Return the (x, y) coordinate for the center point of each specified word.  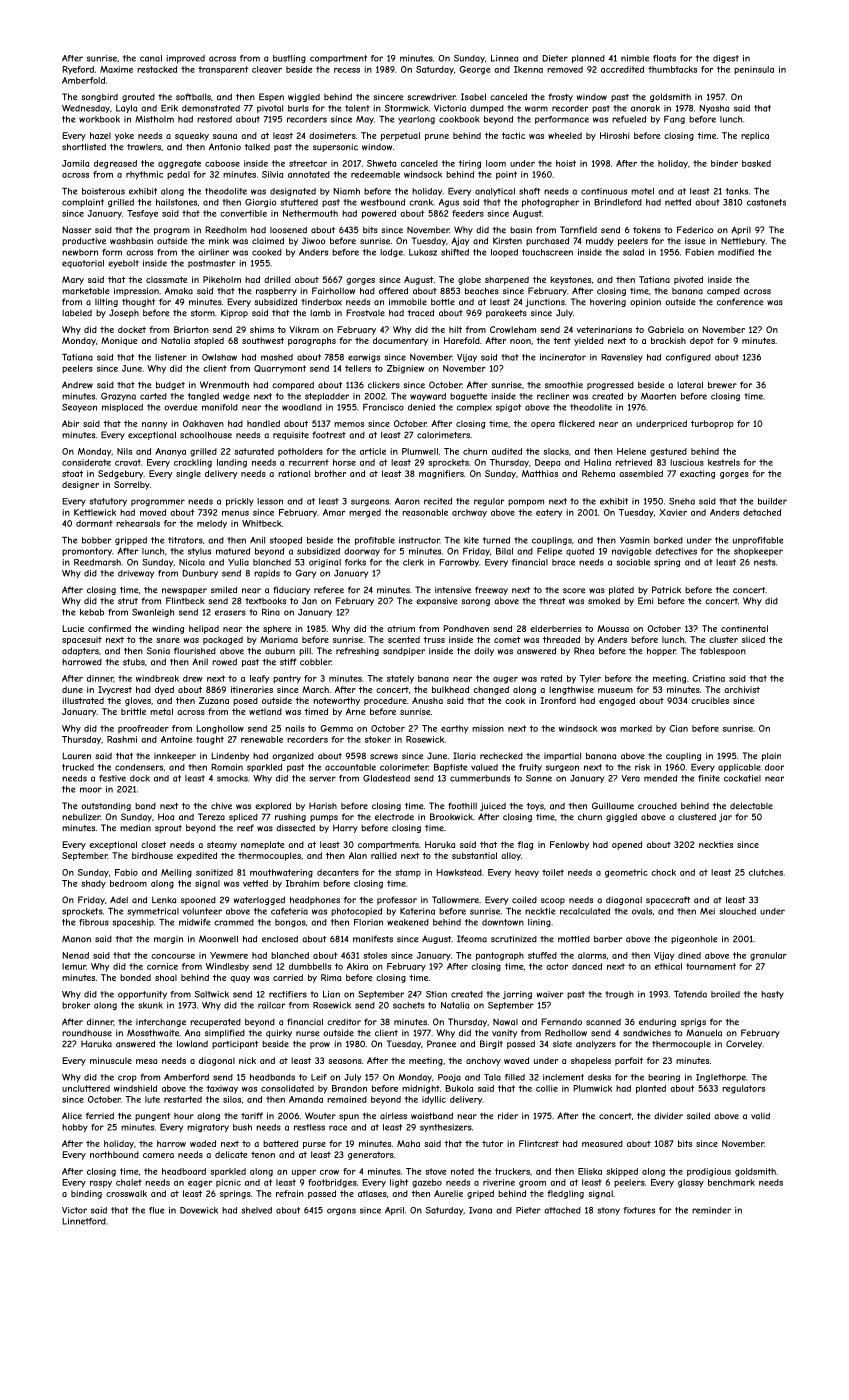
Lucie (73, 628)
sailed (698, 1116)
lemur (74, 966)
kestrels (724, 462)
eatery (549, 513)
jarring (517, 995)
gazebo (427, 1183)
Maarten (658, 396)
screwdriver (432, 97)
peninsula (754, 70)
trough (619, 995)
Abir (70, 423)
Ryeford (78, 70)
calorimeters (443, 435)
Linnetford (84, 1221)
